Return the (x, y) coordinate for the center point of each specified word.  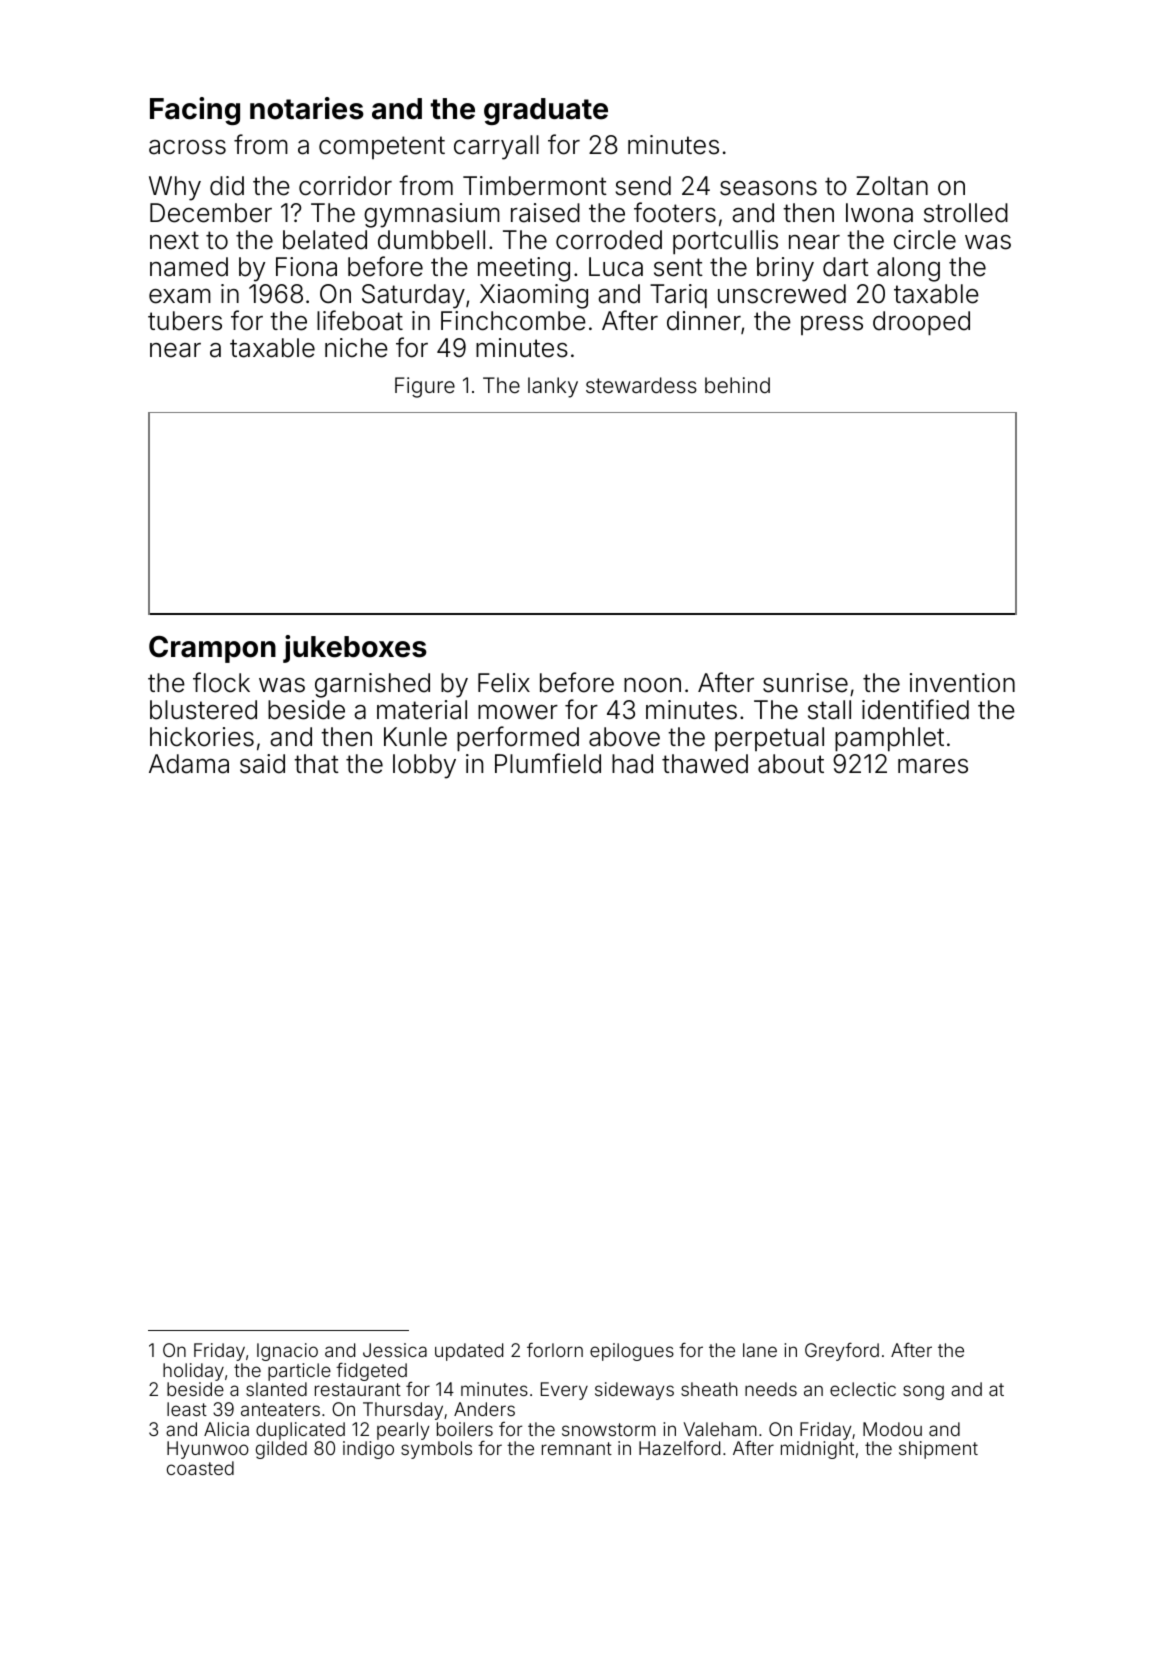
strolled (966, 213)
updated (469, 1352)
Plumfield (548, 763)
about (791, 764)
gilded (281, 1450)
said (262, 764)
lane (760, 1350)
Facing (195, 111)
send (643, 186)
